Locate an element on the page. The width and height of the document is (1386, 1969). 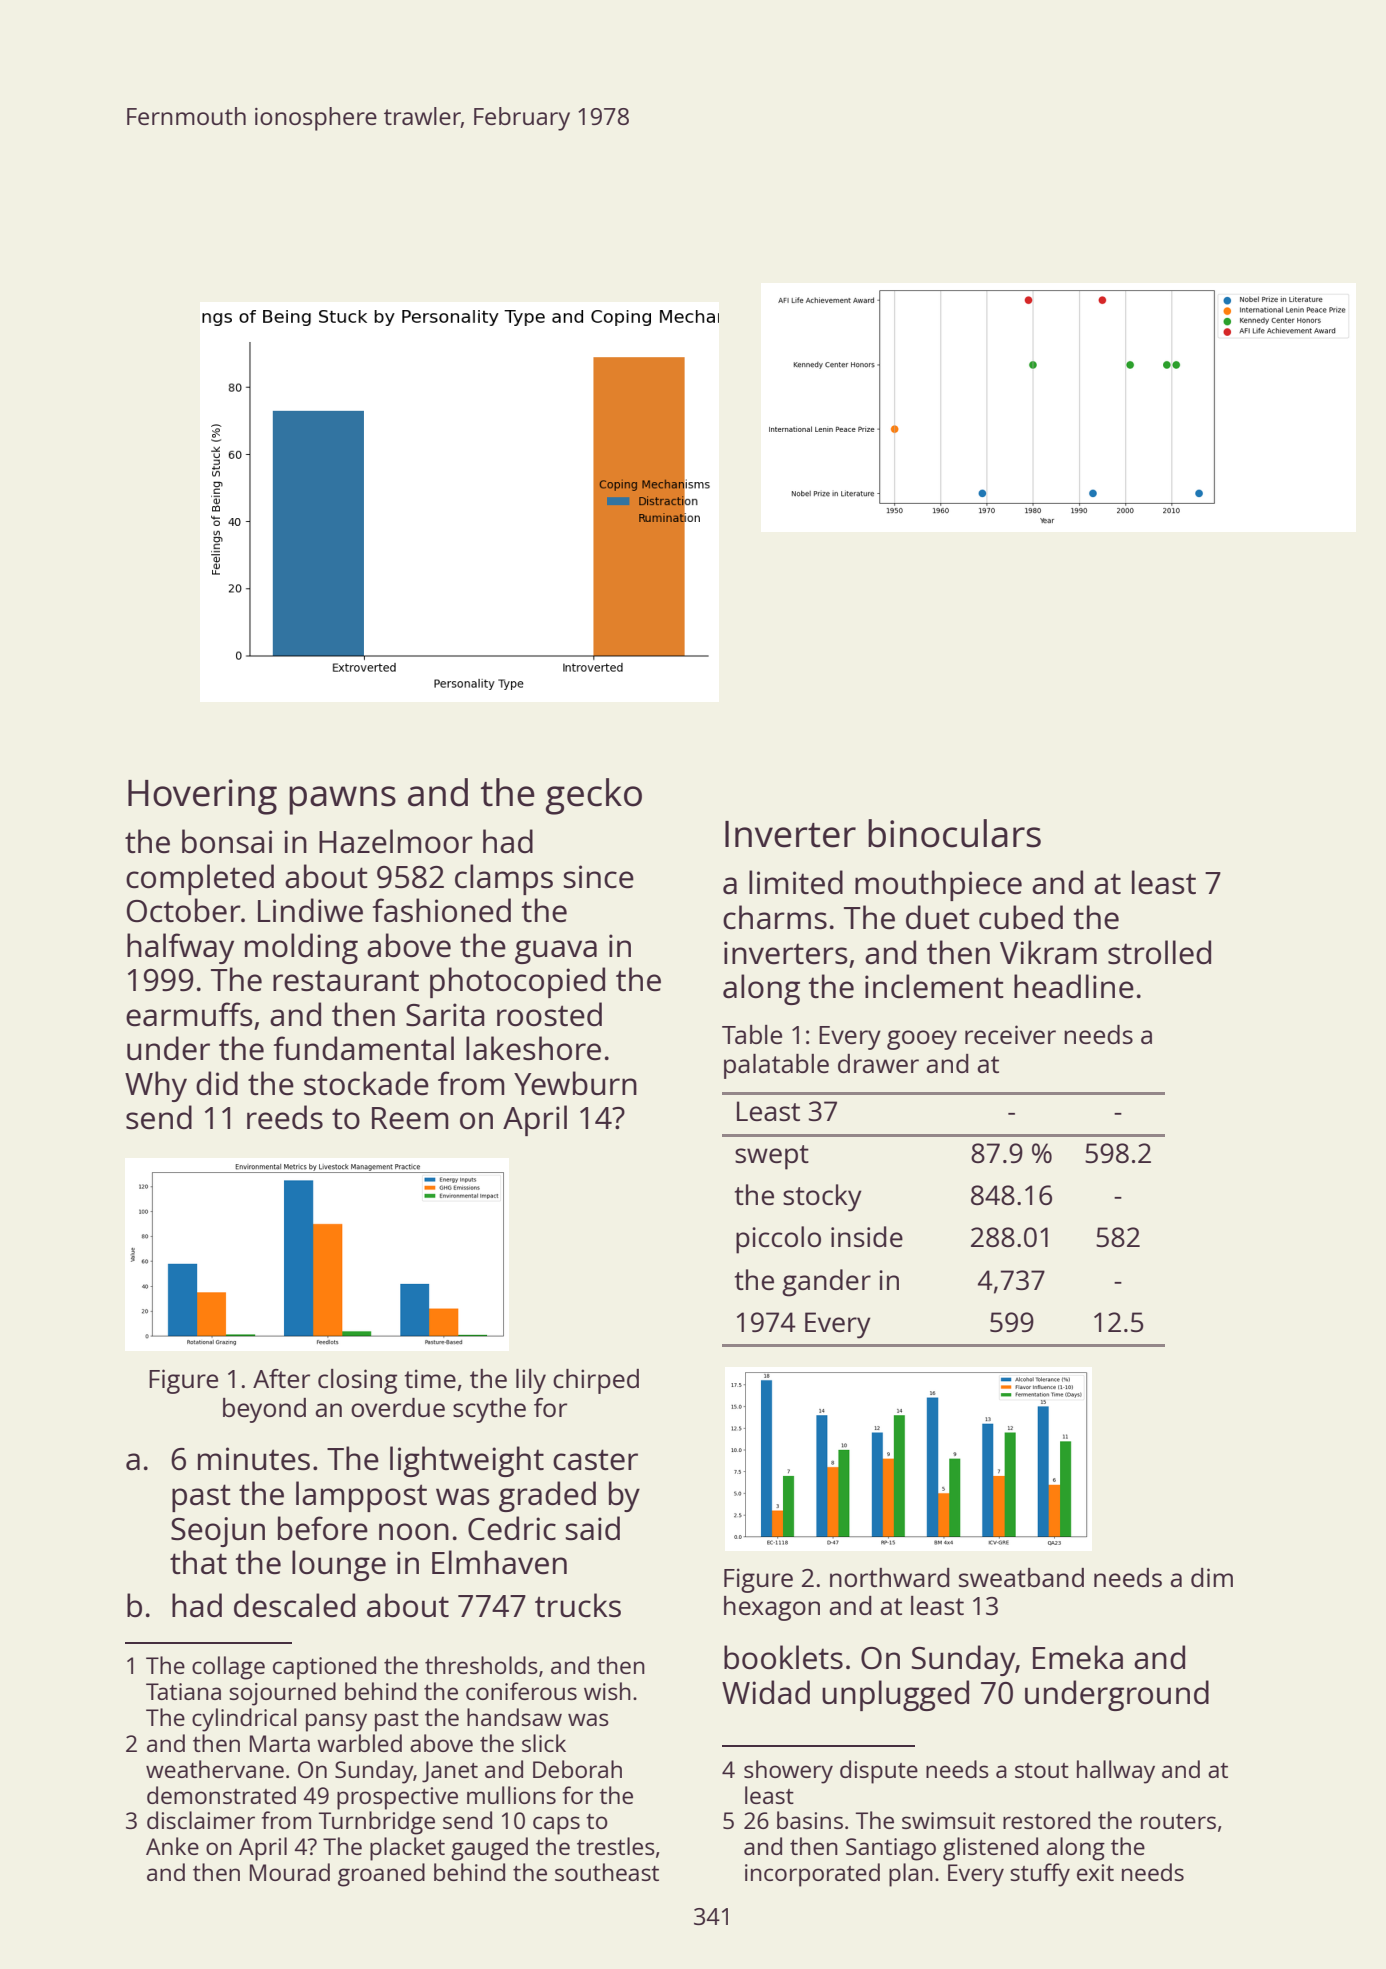
binoculars is located at coordinates (954, 833).
